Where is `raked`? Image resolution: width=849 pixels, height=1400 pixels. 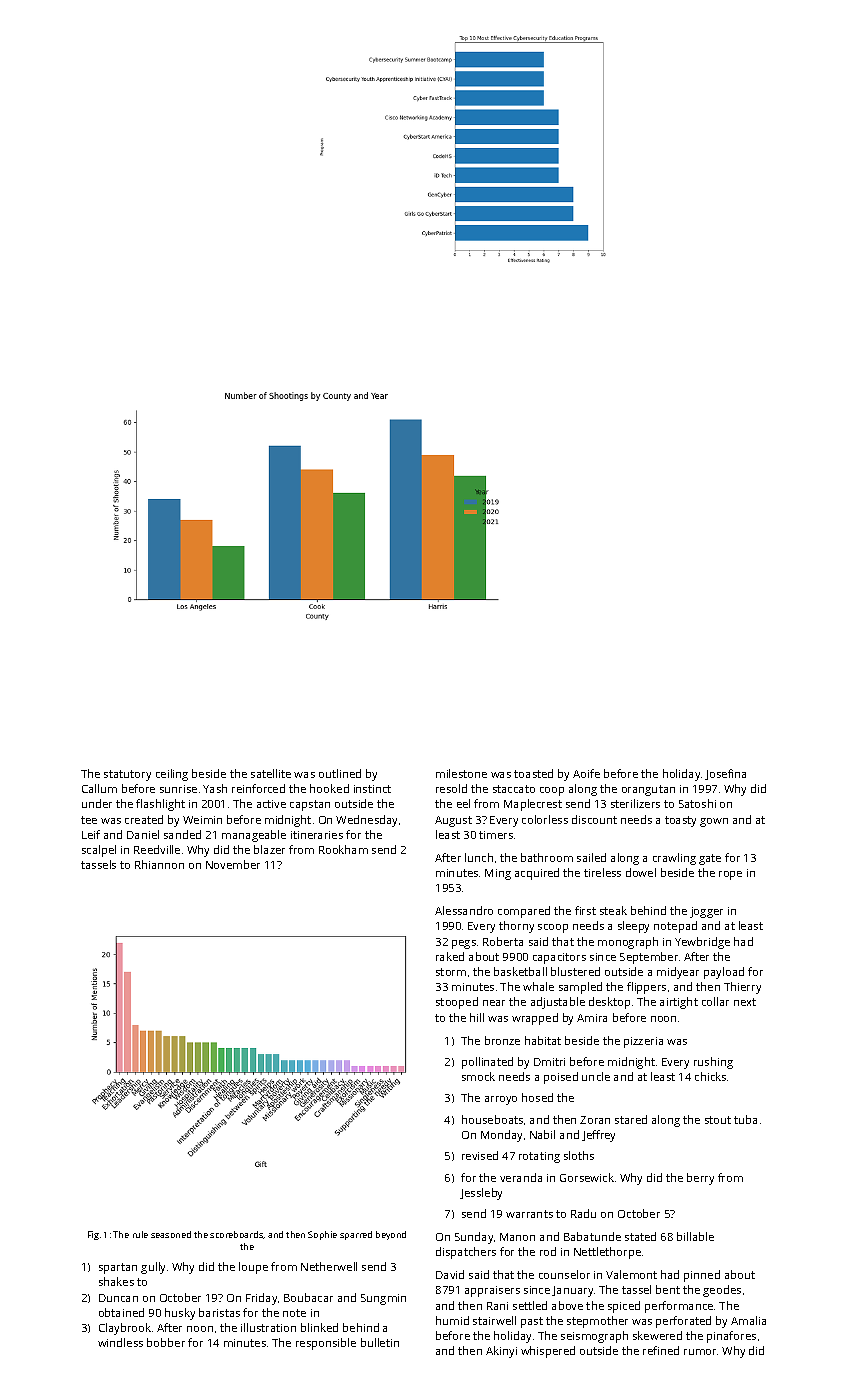 raked is located at coordinates (450, 956).
